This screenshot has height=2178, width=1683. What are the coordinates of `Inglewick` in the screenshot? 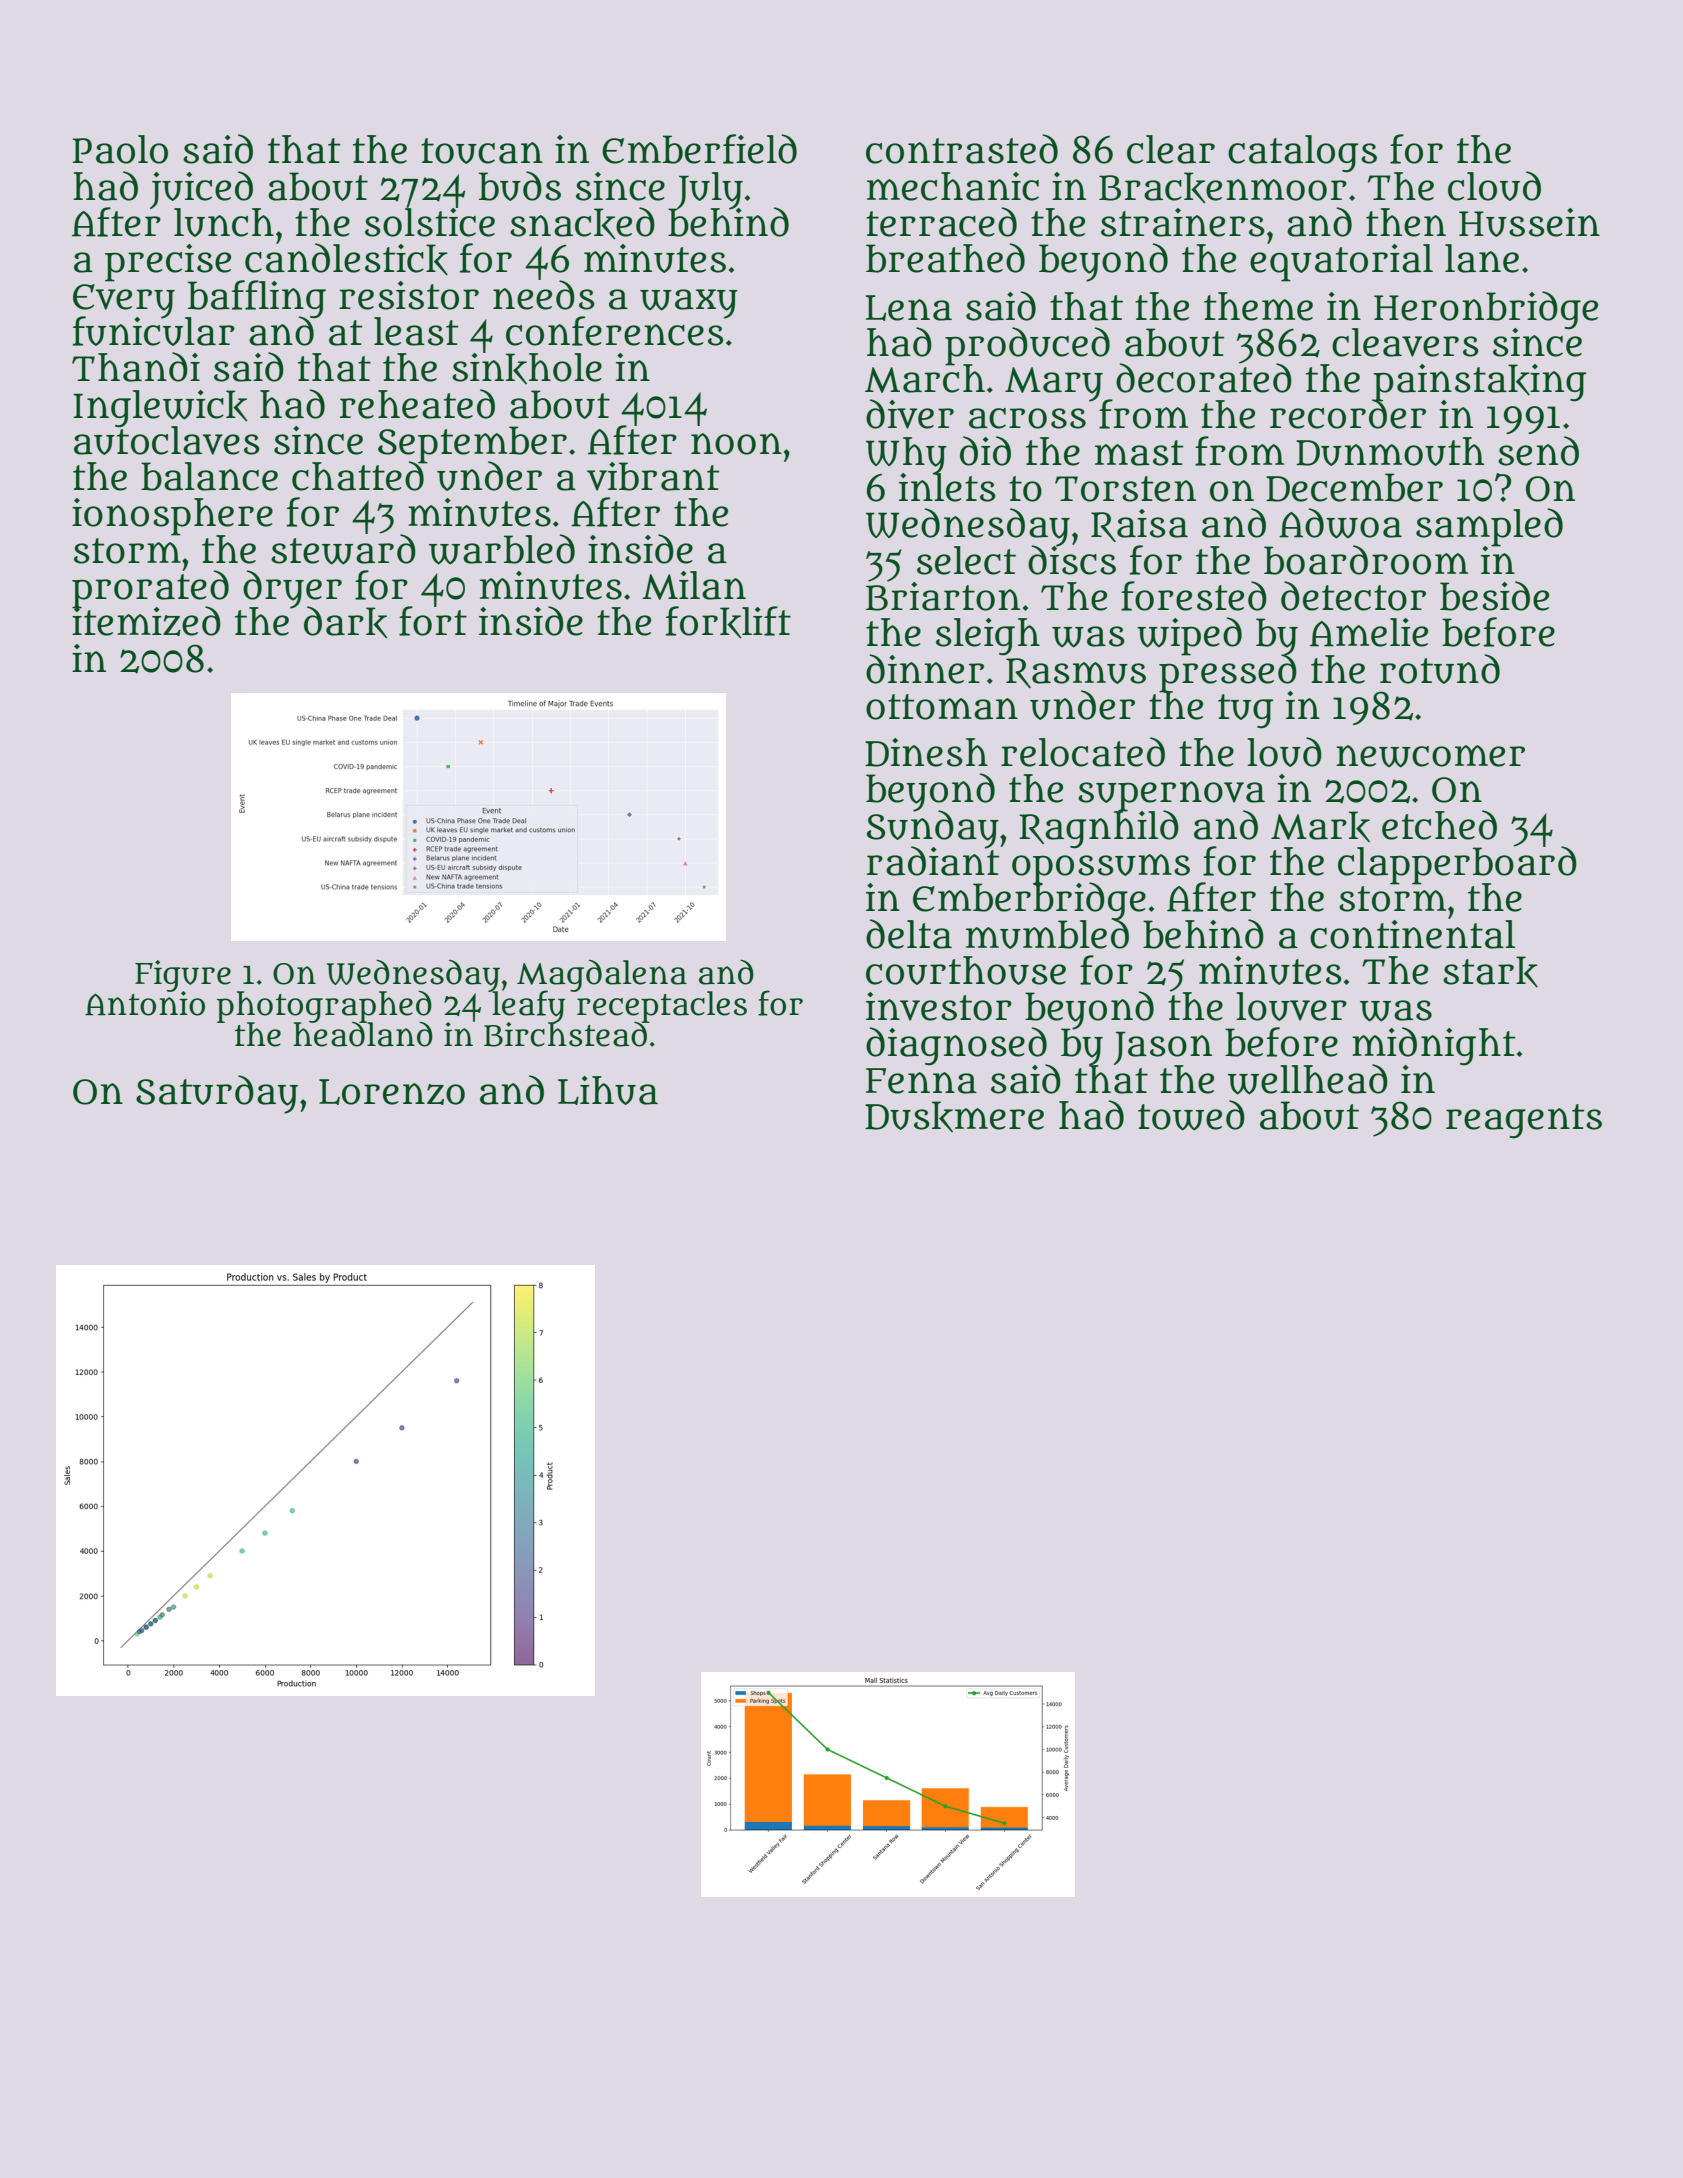 It's located at (160, 408).
